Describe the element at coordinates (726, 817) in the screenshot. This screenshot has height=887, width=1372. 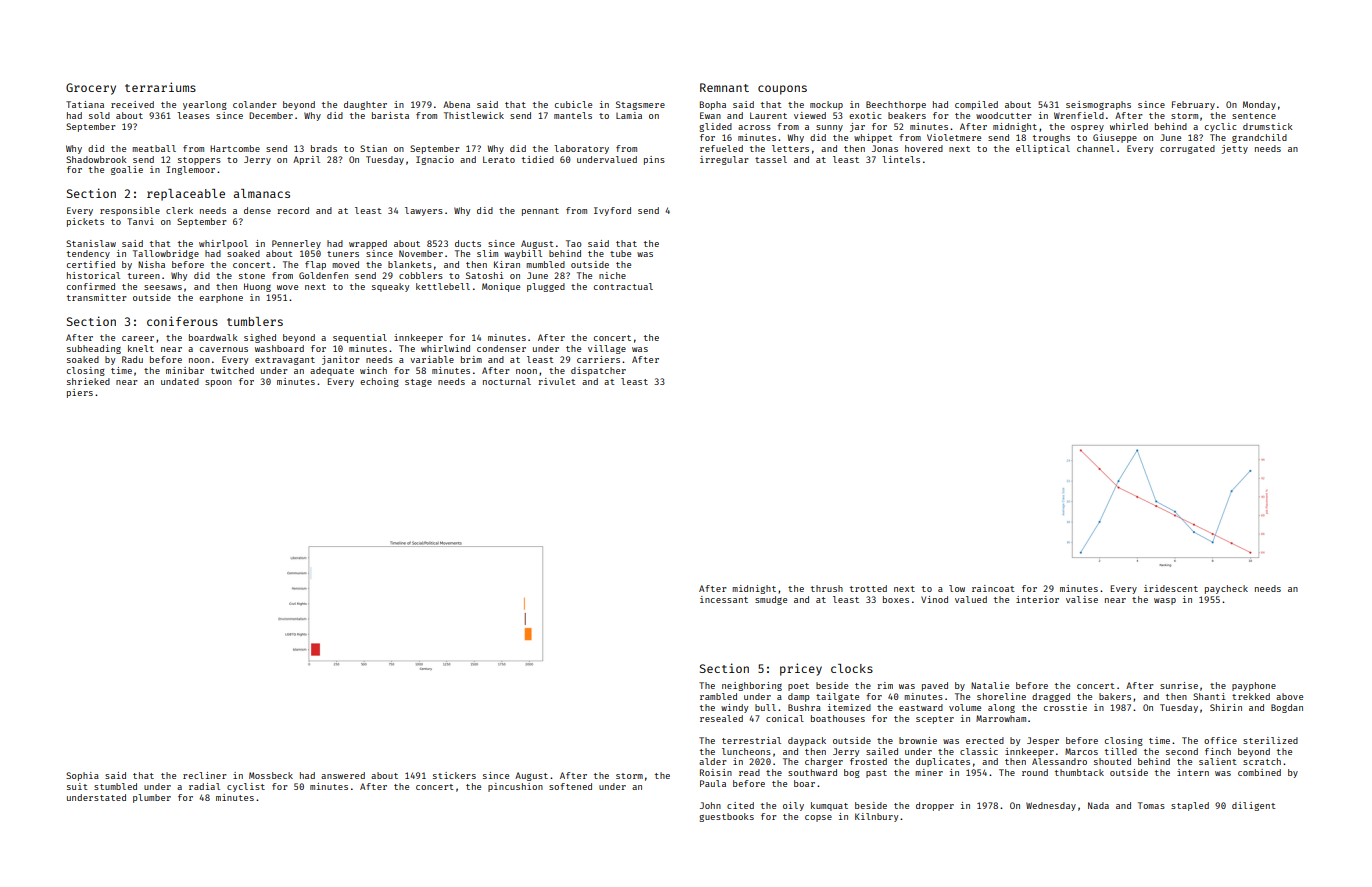
I see `guestbooks` at that location.
